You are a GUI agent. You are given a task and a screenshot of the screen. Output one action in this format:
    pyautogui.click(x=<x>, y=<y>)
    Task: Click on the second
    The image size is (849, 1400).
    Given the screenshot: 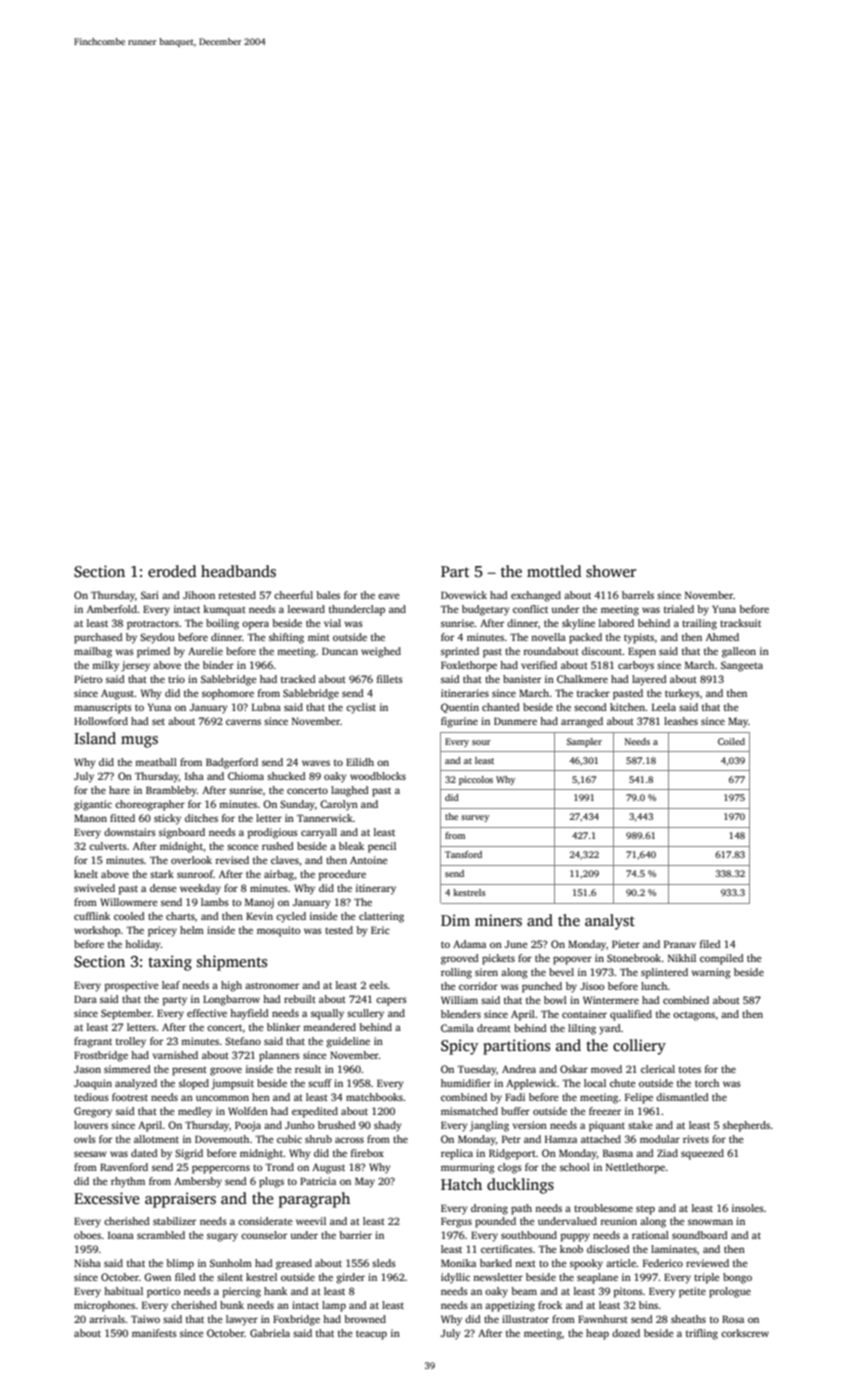 What is the action you would take?
    pyautogui.click(x=590, y=707)
